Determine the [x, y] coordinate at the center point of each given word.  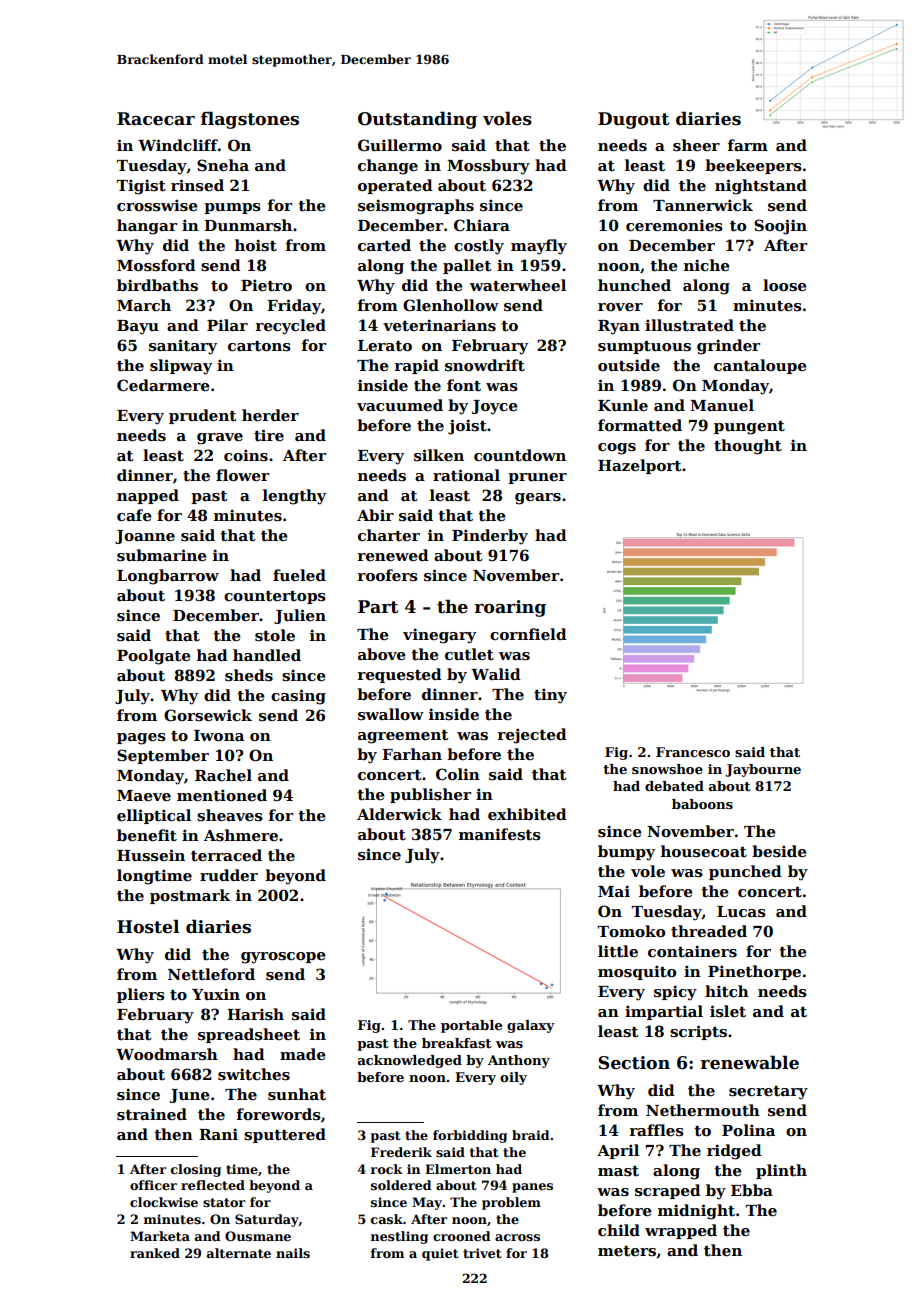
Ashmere [241, 835]
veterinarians [439, 325]
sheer [696, 145]
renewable [750, 1062]
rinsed [197, 185]
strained [152, 1114]
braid [531, 1135]
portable [471, 1026]
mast [618, 1171]
